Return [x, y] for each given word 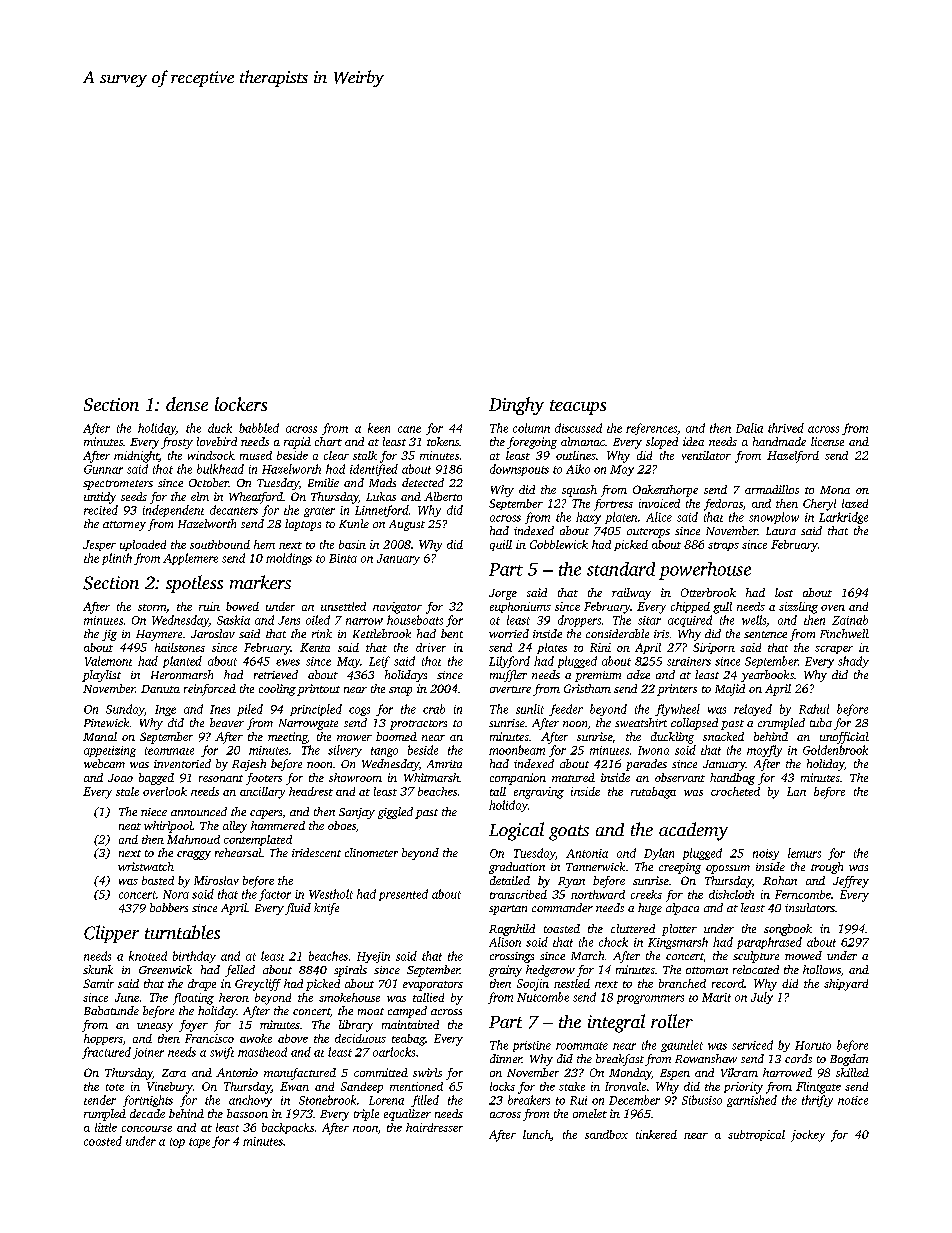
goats [569, 833]
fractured [106, 1053]
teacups [578, 407]
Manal [100, 736]
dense [187, 404]
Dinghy [516, 406]
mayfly [764, 751]
